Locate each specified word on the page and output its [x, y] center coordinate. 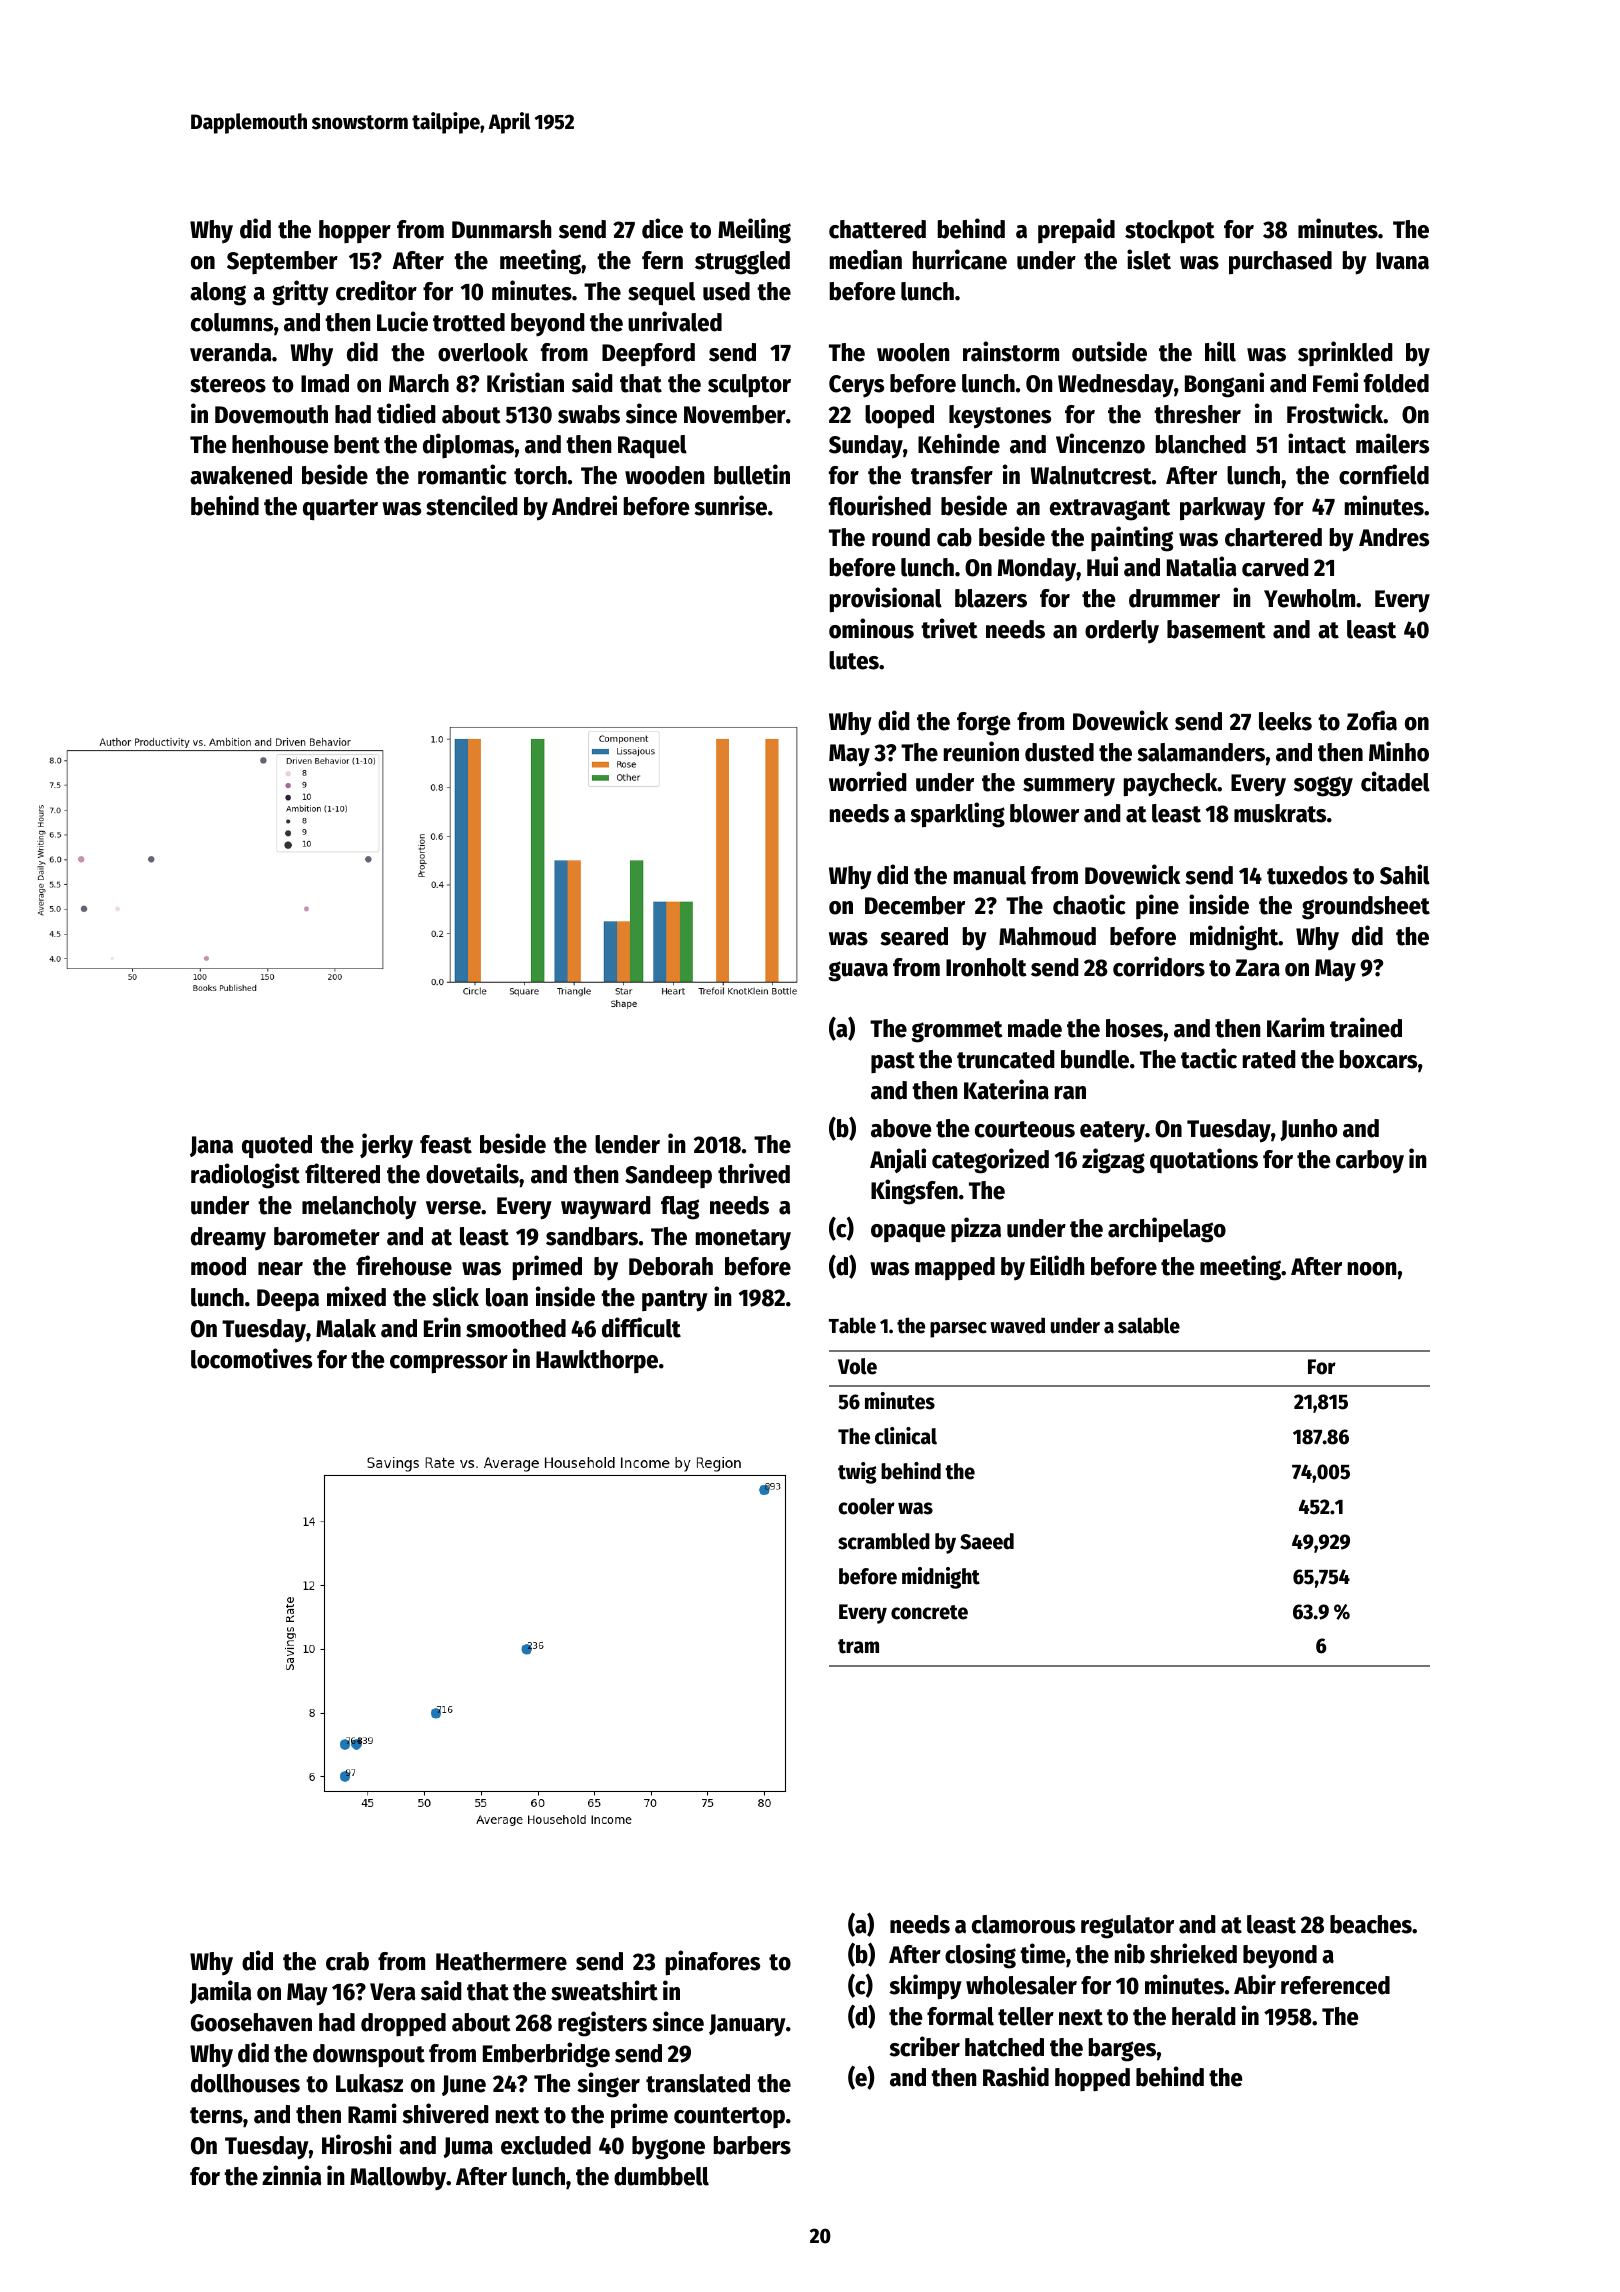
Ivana [1402, 261]
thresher [1197, 414]
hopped [1092, 2079]
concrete [929, 1612]
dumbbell [661, 2176]
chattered [877, 229]
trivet [949, 628]
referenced [1335, 1985]
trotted [469, 322]
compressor [449, 1364]
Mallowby [398, 2179]
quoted [277, 1147]
